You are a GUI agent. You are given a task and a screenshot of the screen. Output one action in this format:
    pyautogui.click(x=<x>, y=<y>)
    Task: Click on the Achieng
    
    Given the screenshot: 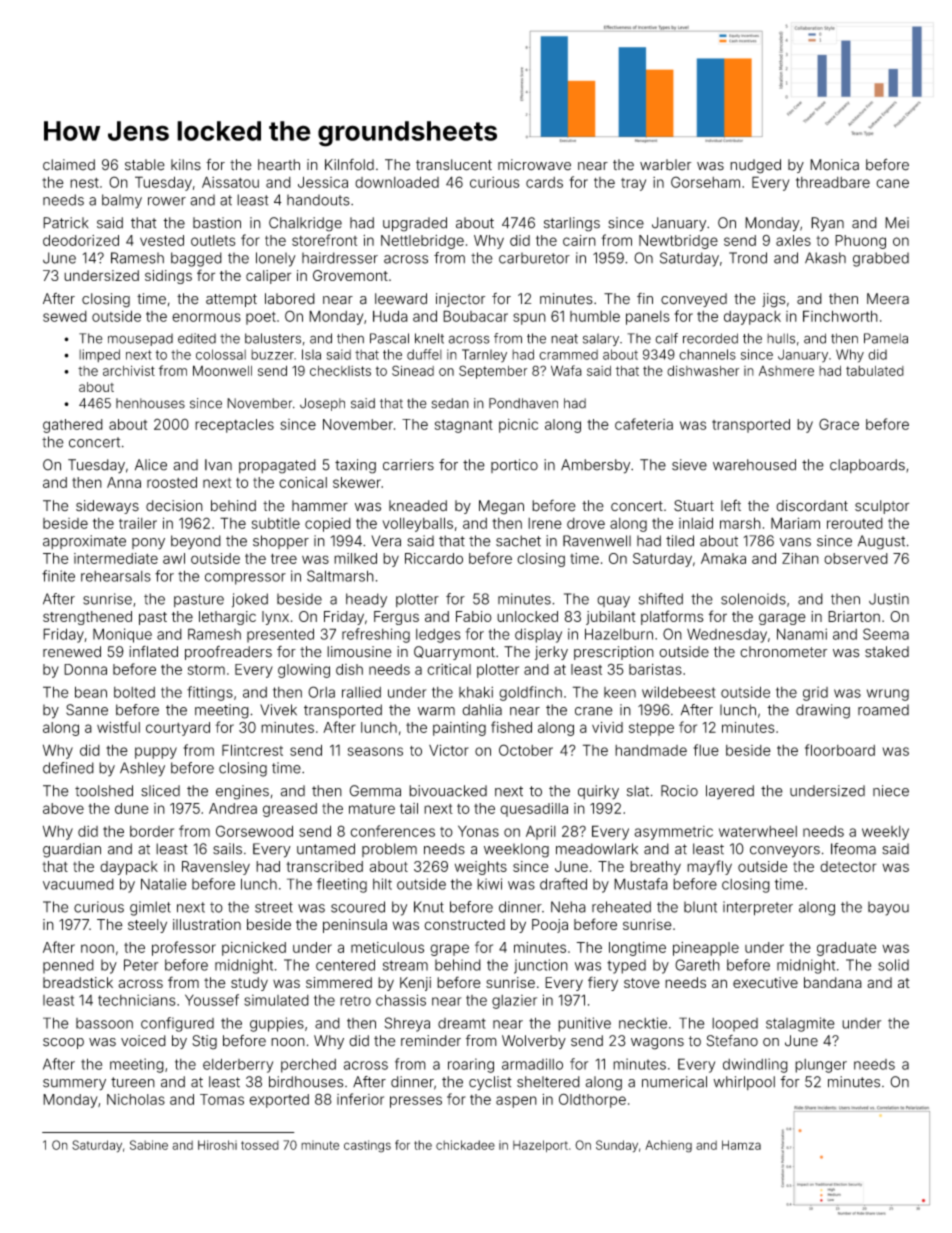 What is the action you would take?
    pyautogui.click(x=668, y=1146)
